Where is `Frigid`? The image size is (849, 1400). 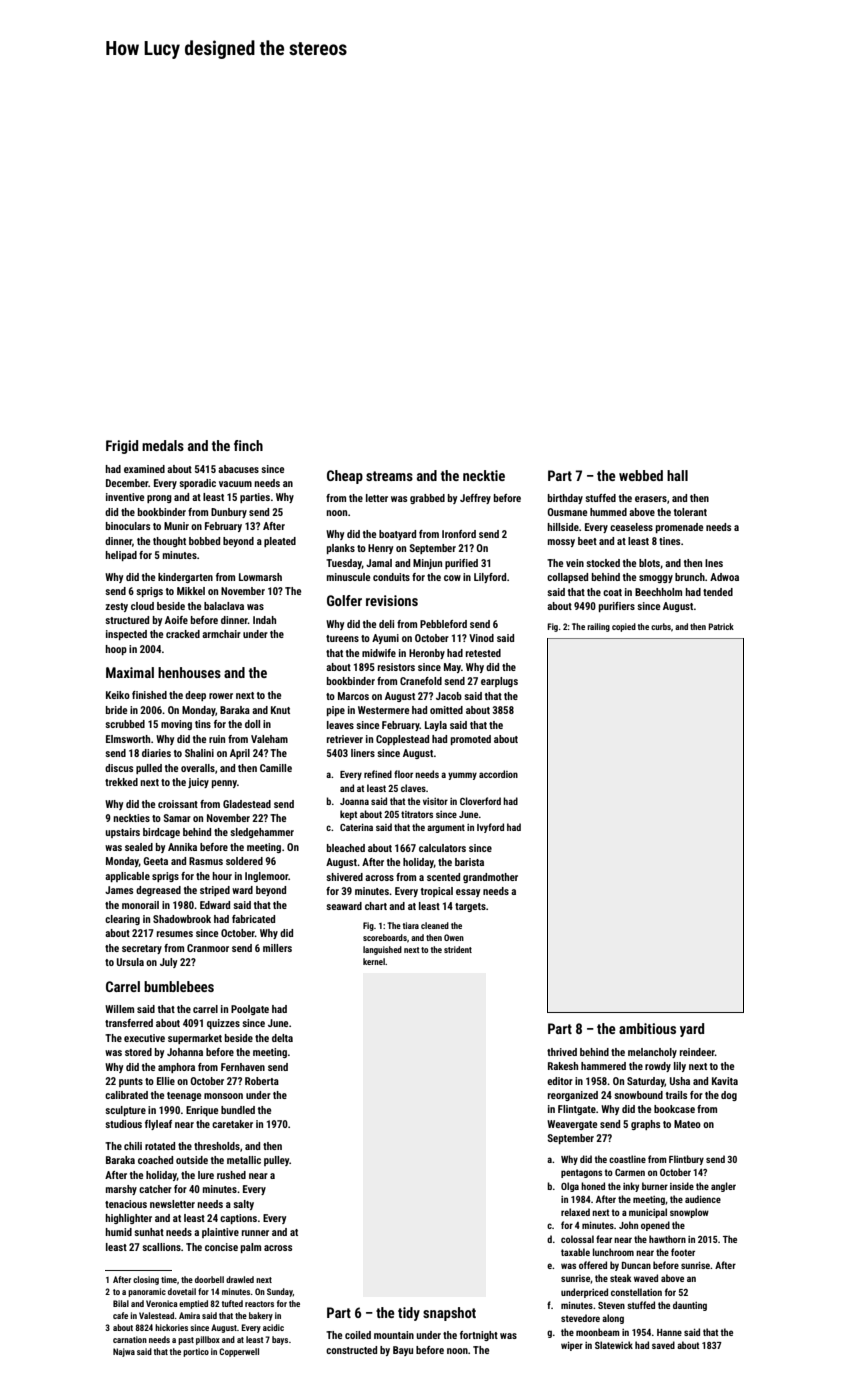
Frigid is located at coordinates (122, 447).
